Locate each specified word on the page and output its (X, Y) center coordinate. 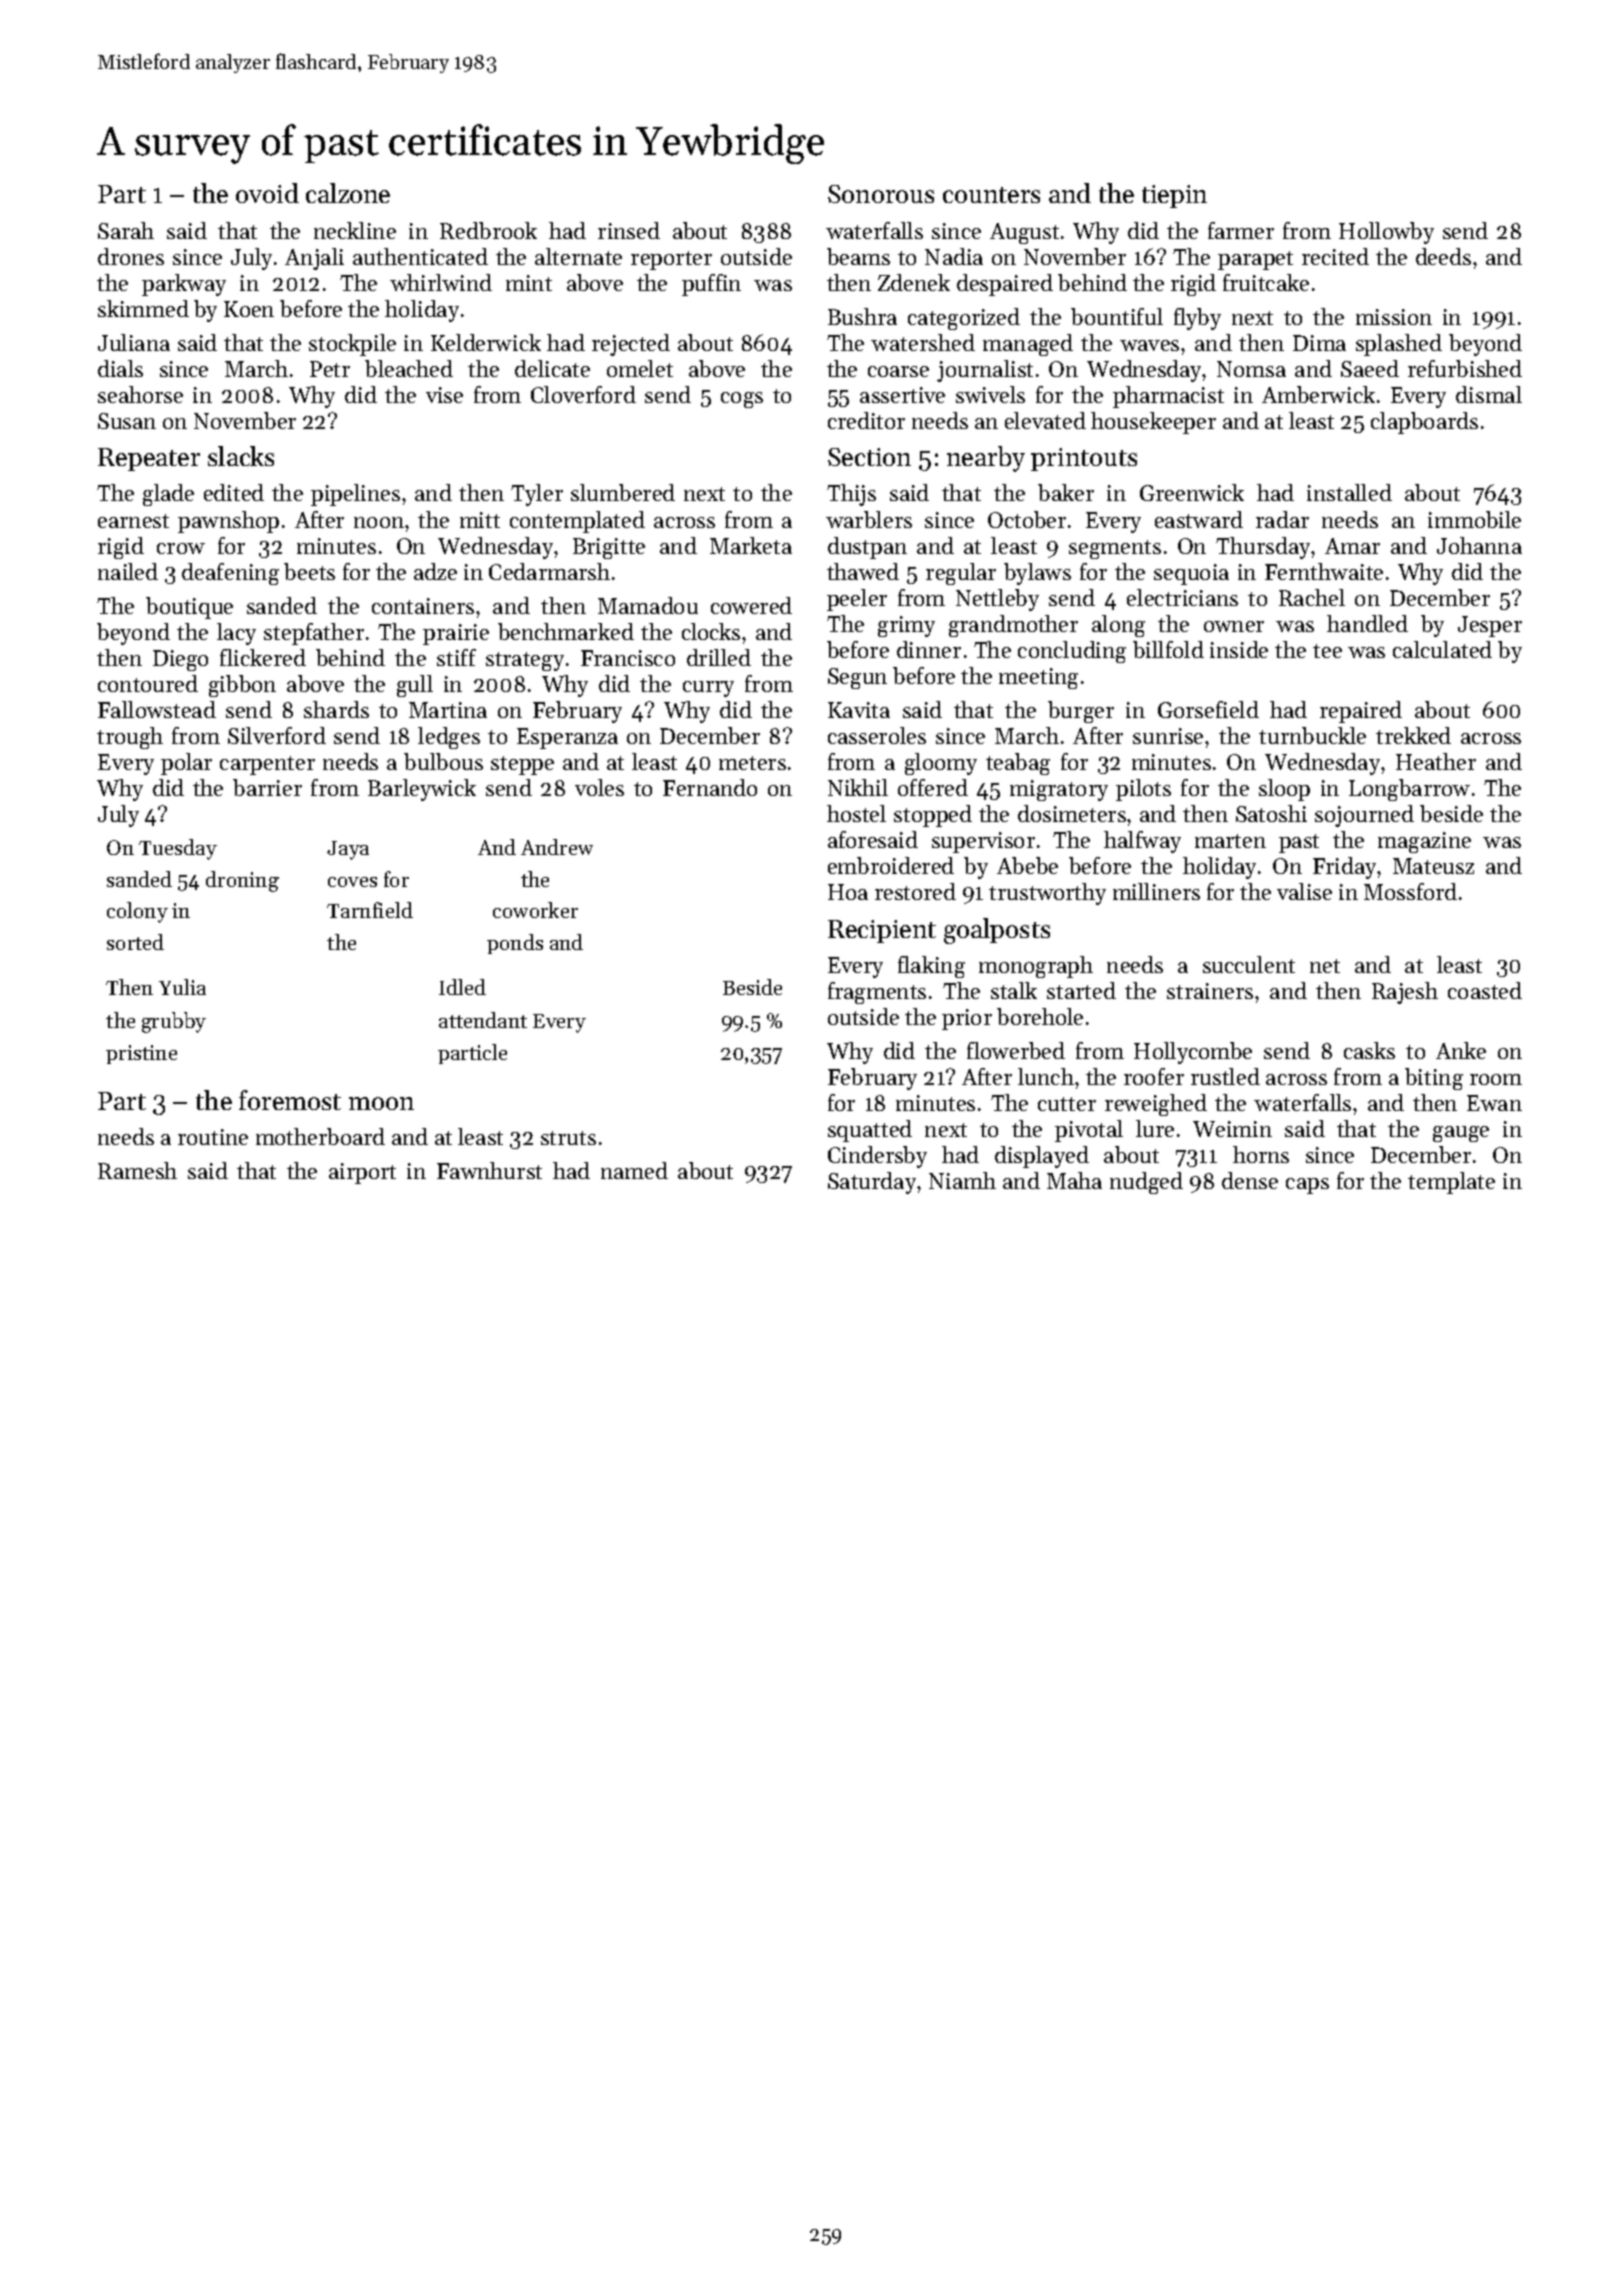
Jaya (348, 850)
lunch (1046, 1076)
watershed (923, 342)
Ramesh (137, 1170)
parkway (184, 285)
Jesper (1490, 626)
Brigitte (609, 548)
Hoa (848, 892)
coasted (1485, 990)
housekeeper (1153, 423)
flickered (263, 657)
